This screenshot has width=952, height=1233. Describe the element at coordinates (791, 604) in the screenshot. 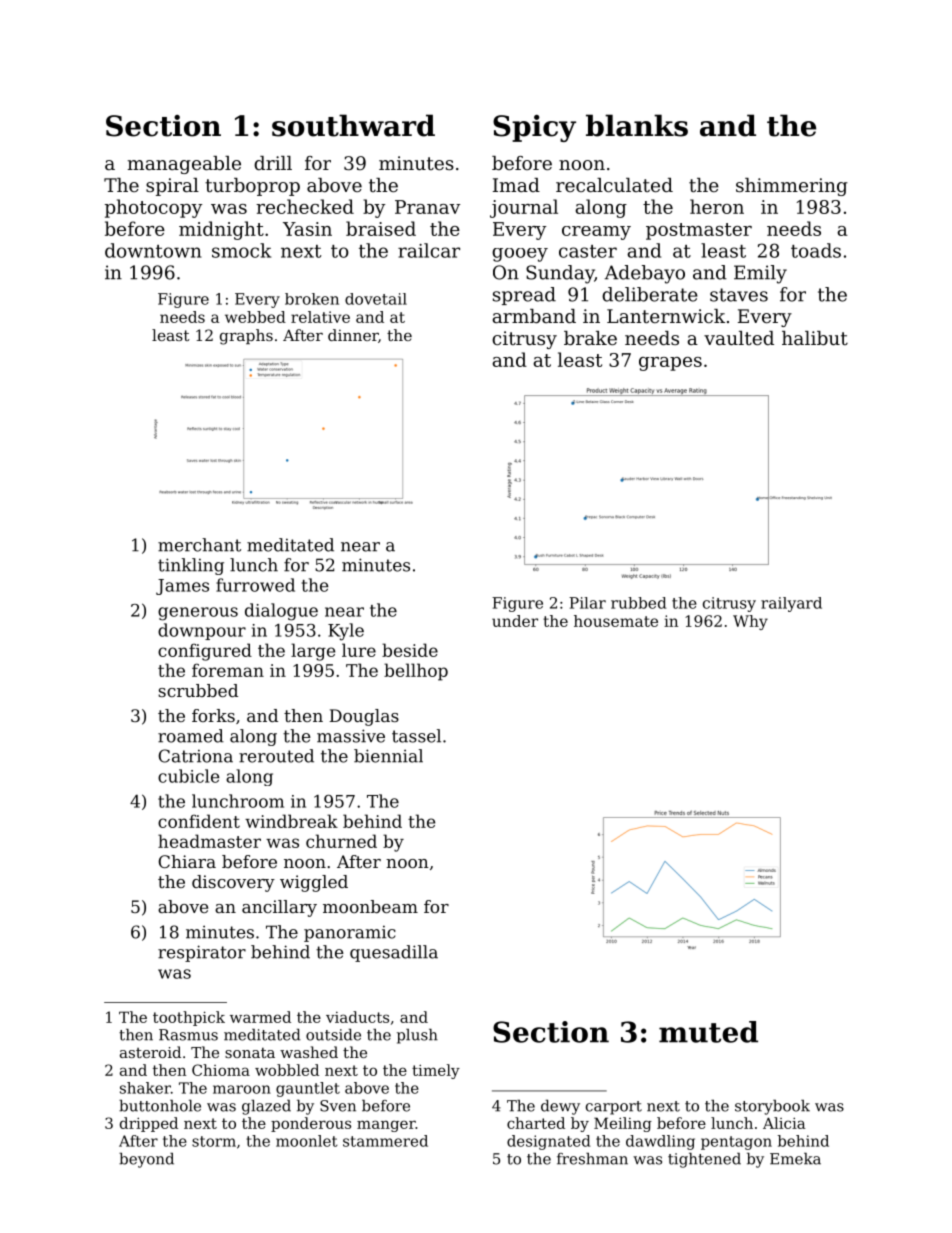

I see `railyard` at that location.
